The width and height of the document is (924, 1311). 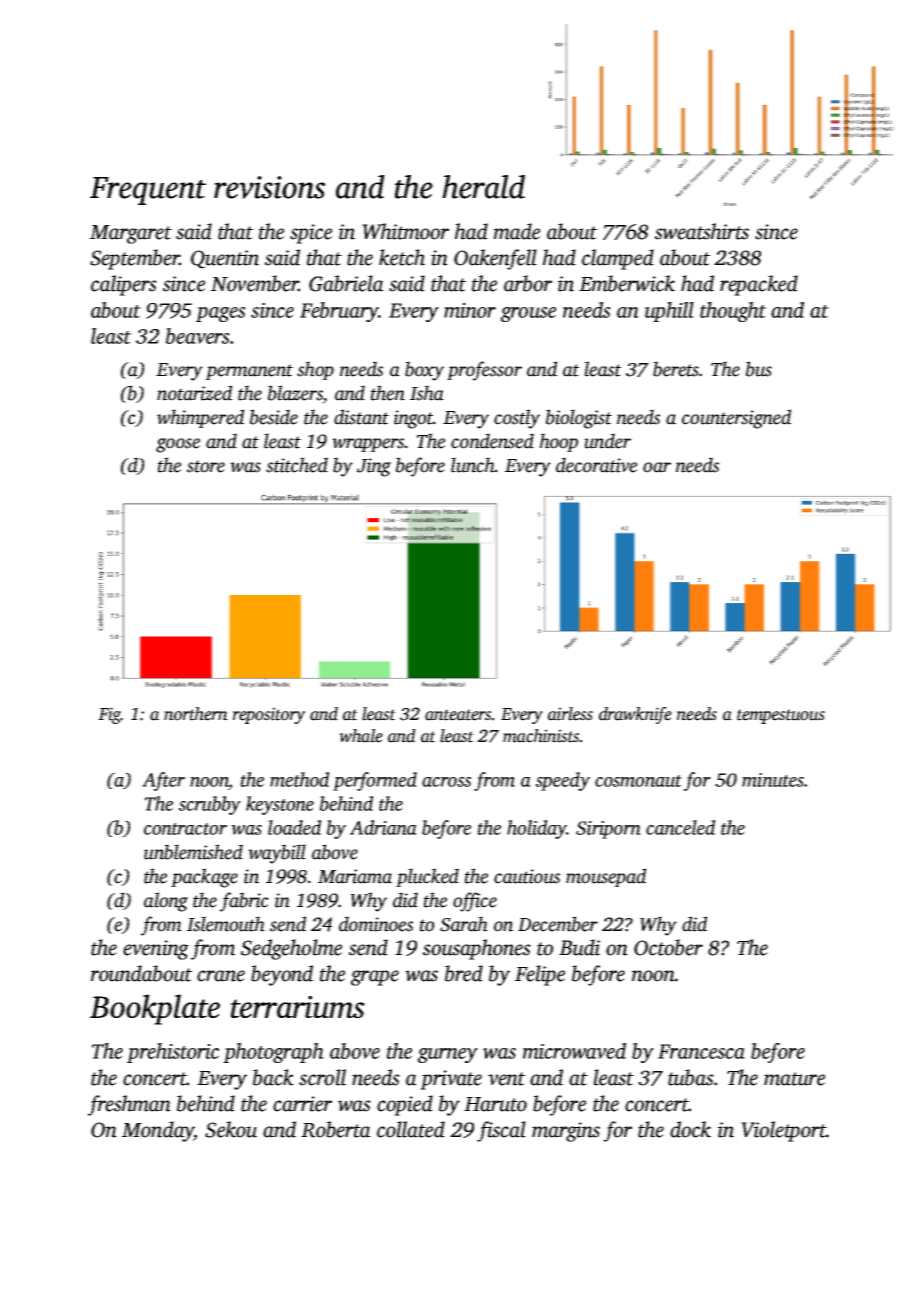 I want to click on store, so click(x=206, y=466).
